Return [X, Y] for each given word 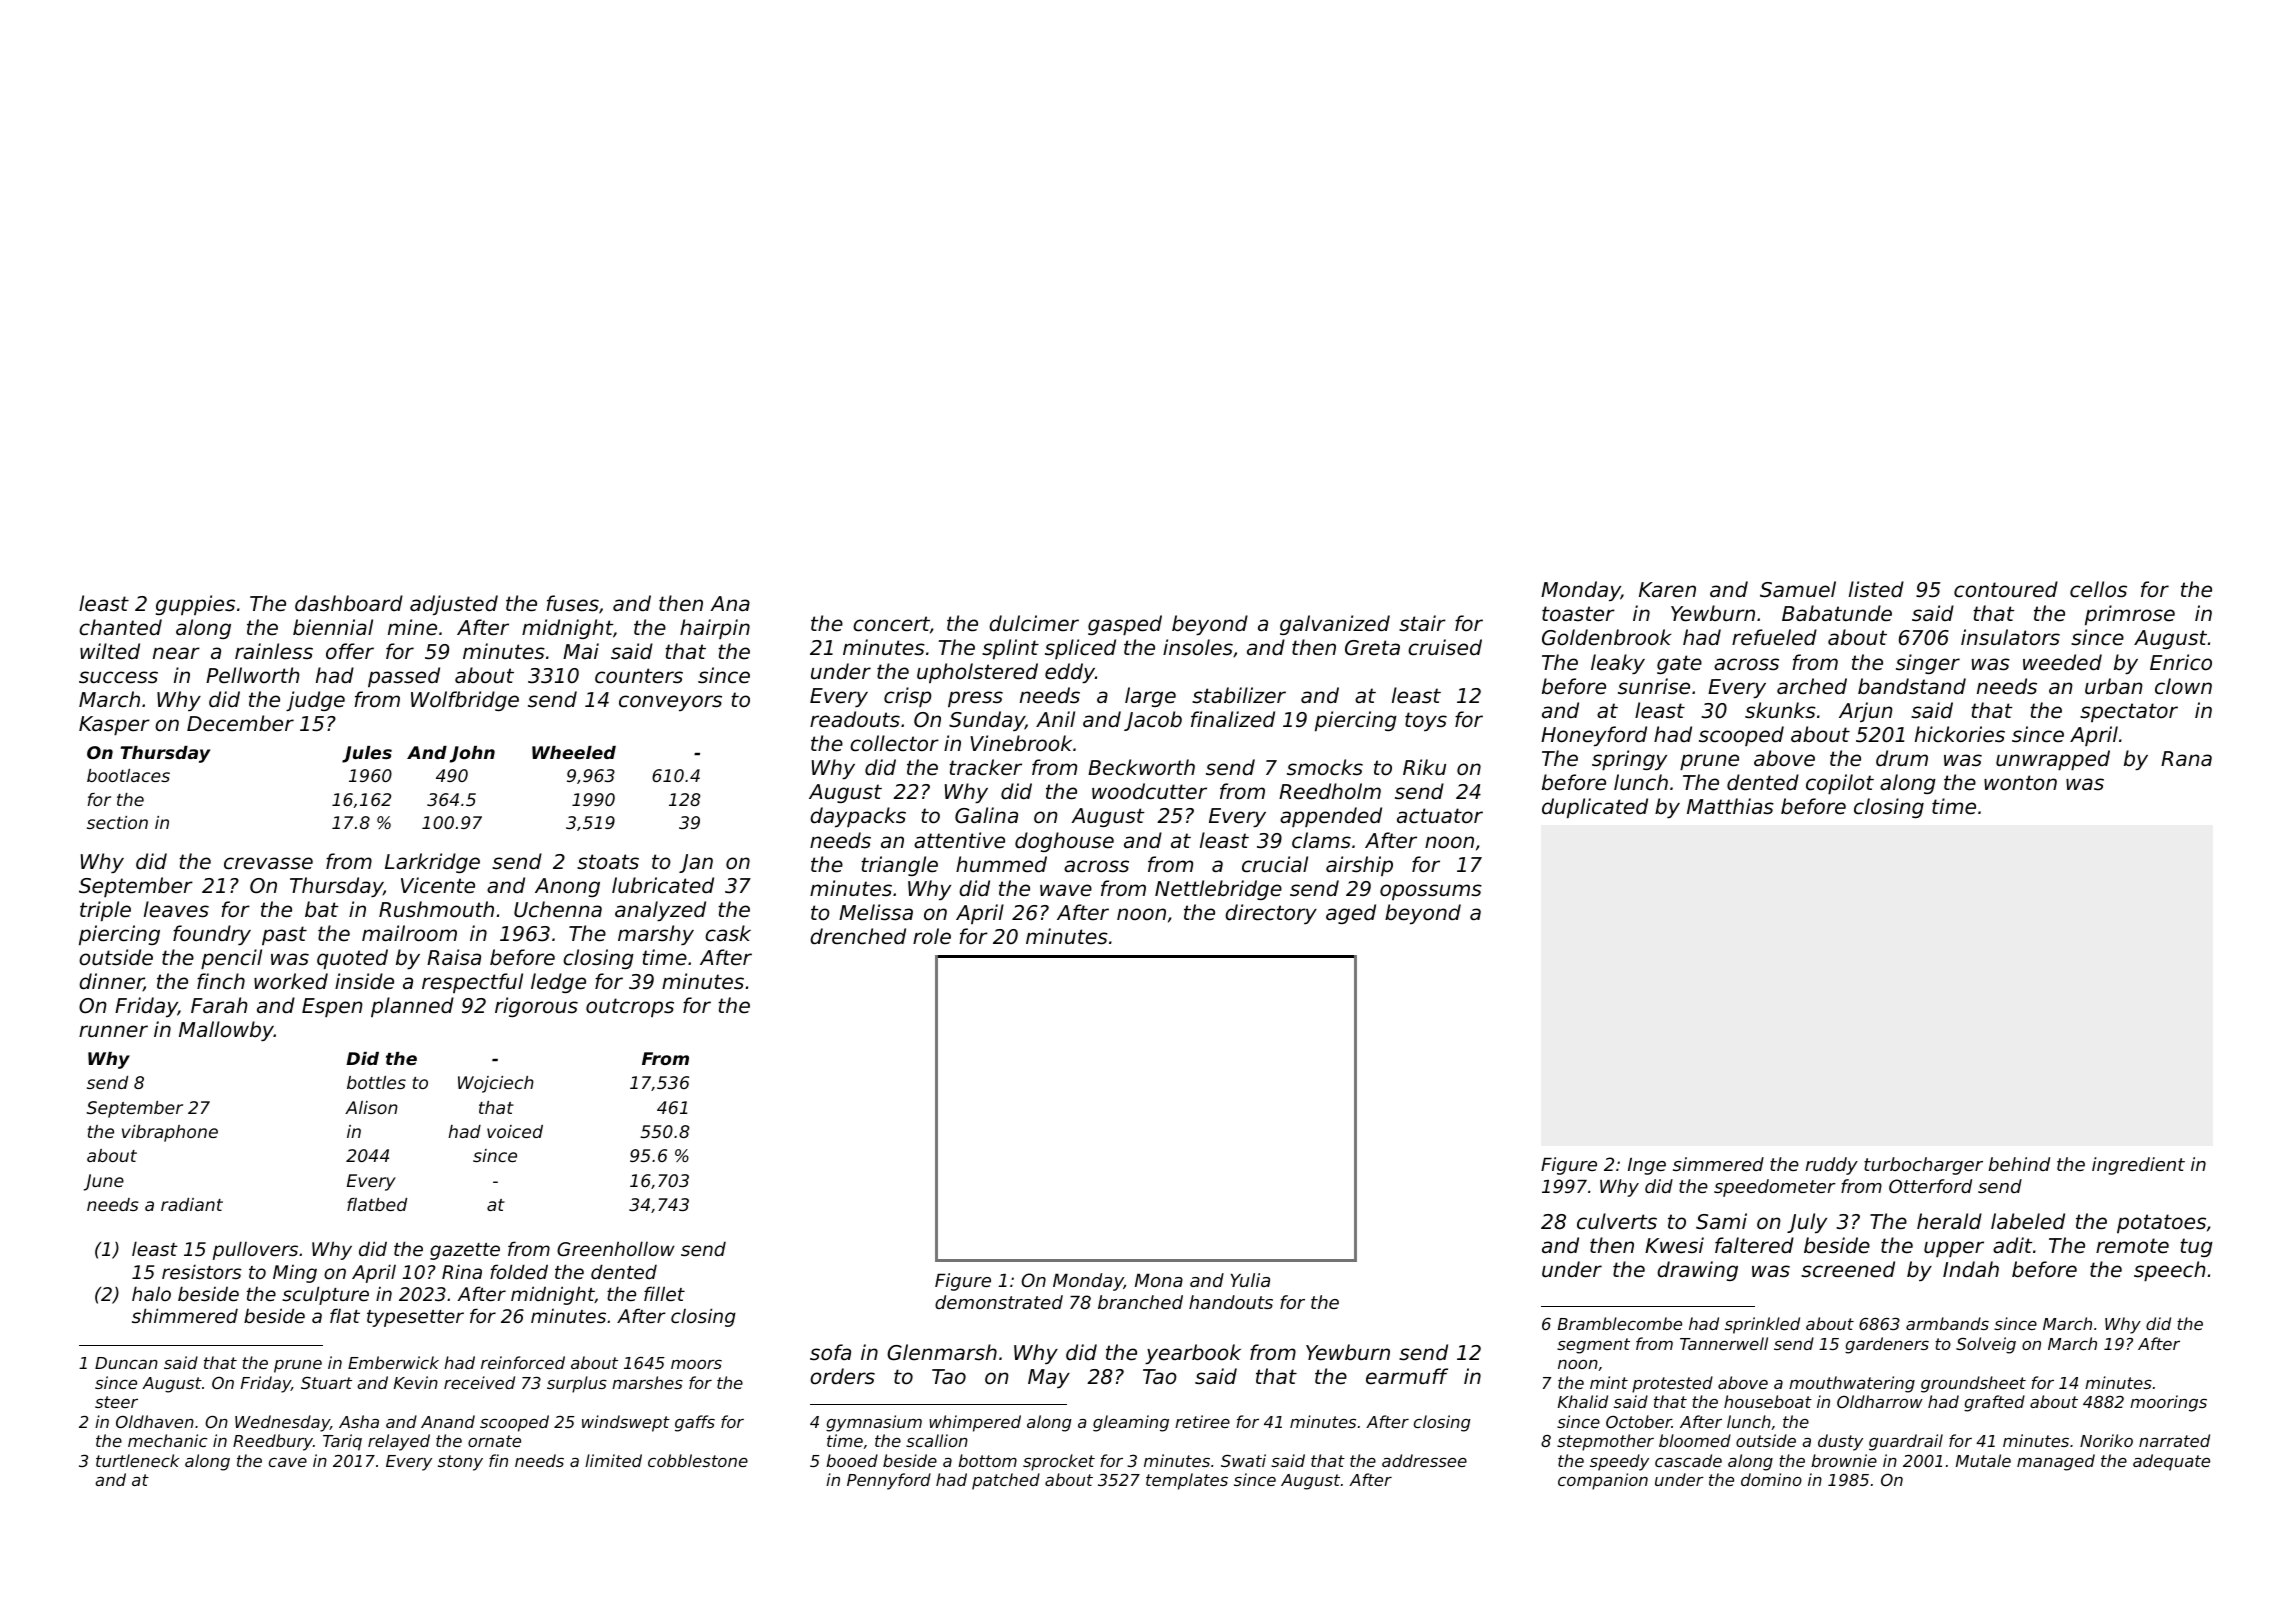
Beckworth [1141, 767]
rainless [274, 651]
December [240, 723]
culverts [1617, 1221]
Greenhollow [616, 1248]
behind [2019, 1164]
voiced [515, 1131]
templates [1187, 1481]
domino [1771, 1479]
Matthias [1730, 806]
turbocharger [1923, 1166]
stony [460, 1463]
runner [113, 1031]
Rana [2186, 759]
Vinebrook [1021, 743]
